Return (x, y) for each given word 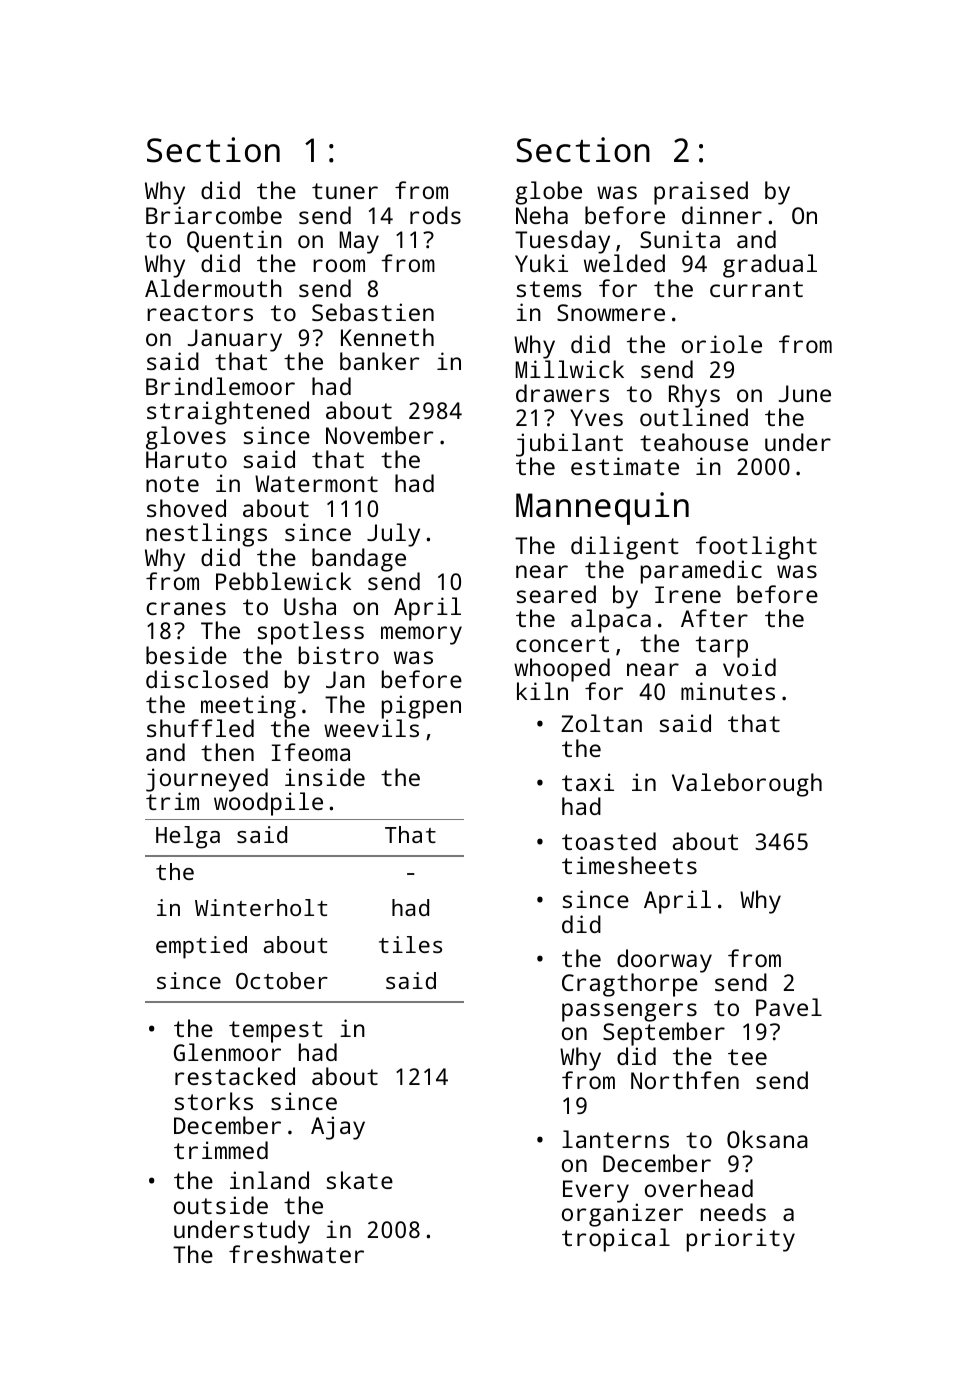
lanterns (615, 1139)
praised (701, 193)
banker (380, 361)
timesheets (629, 865)
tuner (345, 191)
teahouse (694, 442)
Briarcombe (214, 215)
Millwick (570, 369)
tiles (410, 944)
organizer (622, 1215)
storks (214, 1101)
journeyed (207, 780)
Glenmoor (227, 1052)
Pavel (789, 1007)
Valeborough (747, 785)
